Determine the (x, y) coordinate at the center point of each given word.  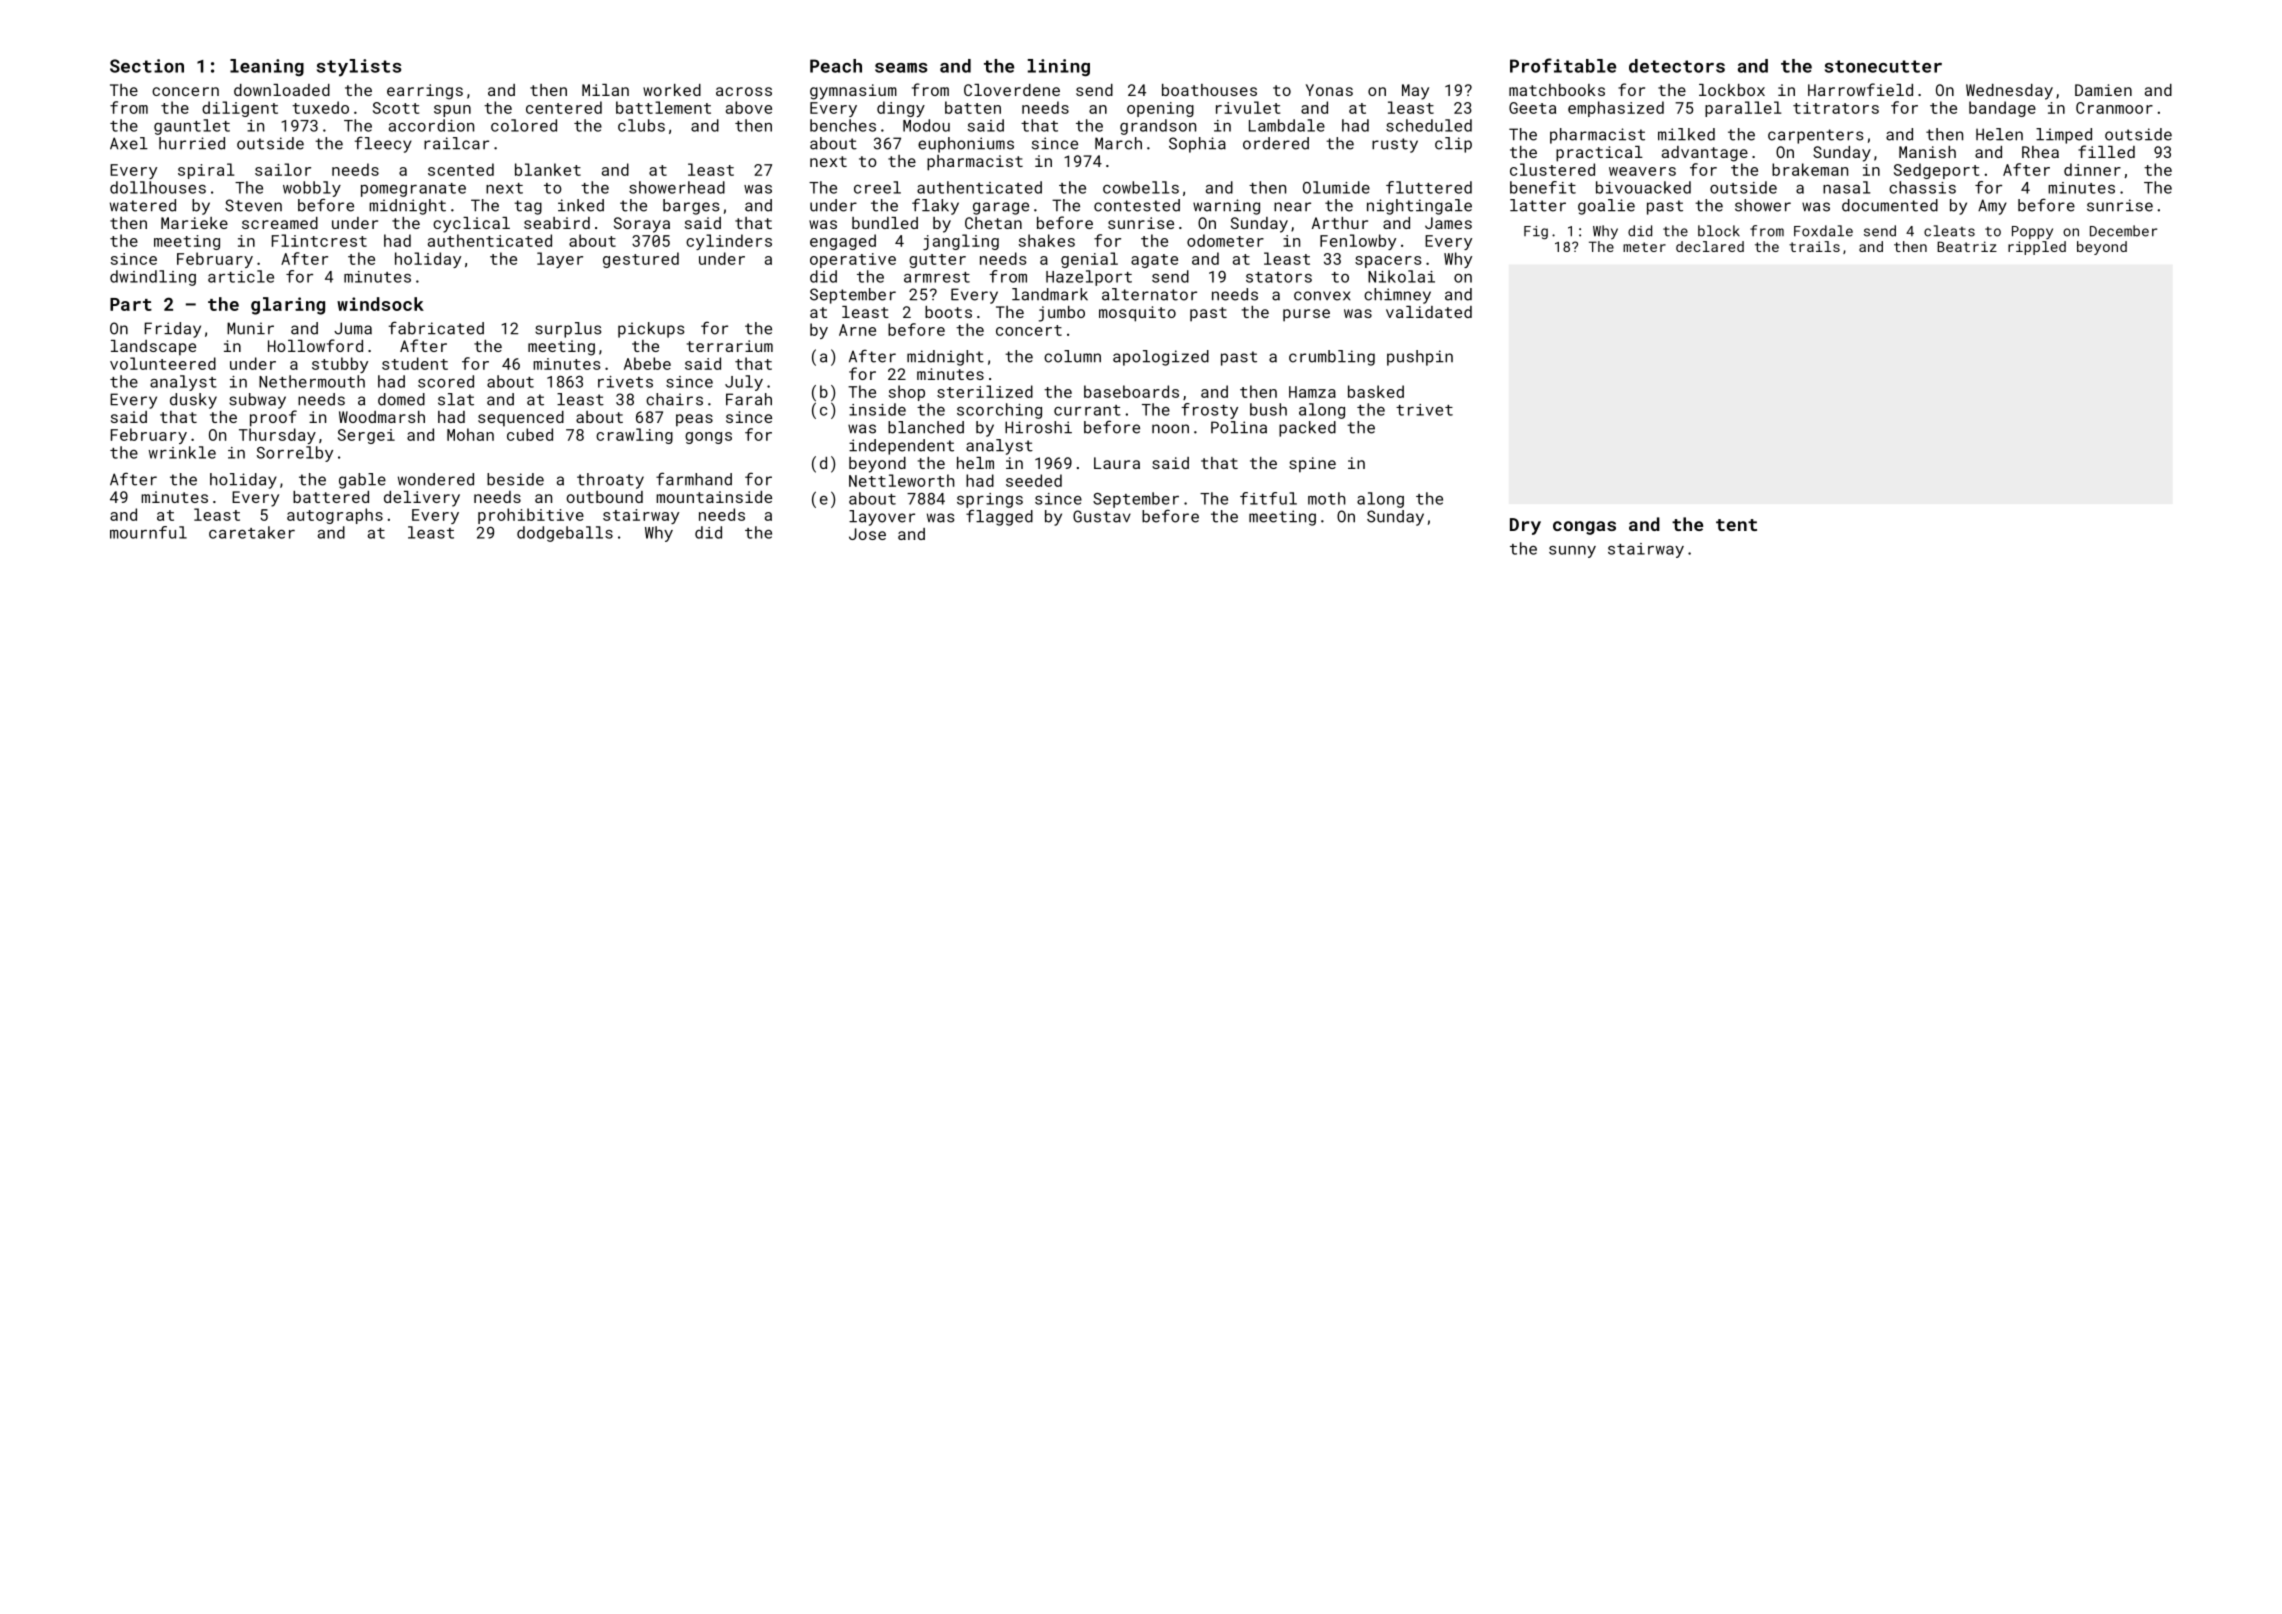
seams (901, 68)
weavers (1642, 171)
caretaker (252, 532)
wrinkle (182, 452)
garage (1001, 208)
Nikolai (1401, 276)
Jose (867, 534)
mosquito (1137, 314)
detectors (1677, 66)
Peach (836, 66)
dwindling (153, 278)
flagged (999, 517)
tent (1736, 525)
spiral (206, 171)
